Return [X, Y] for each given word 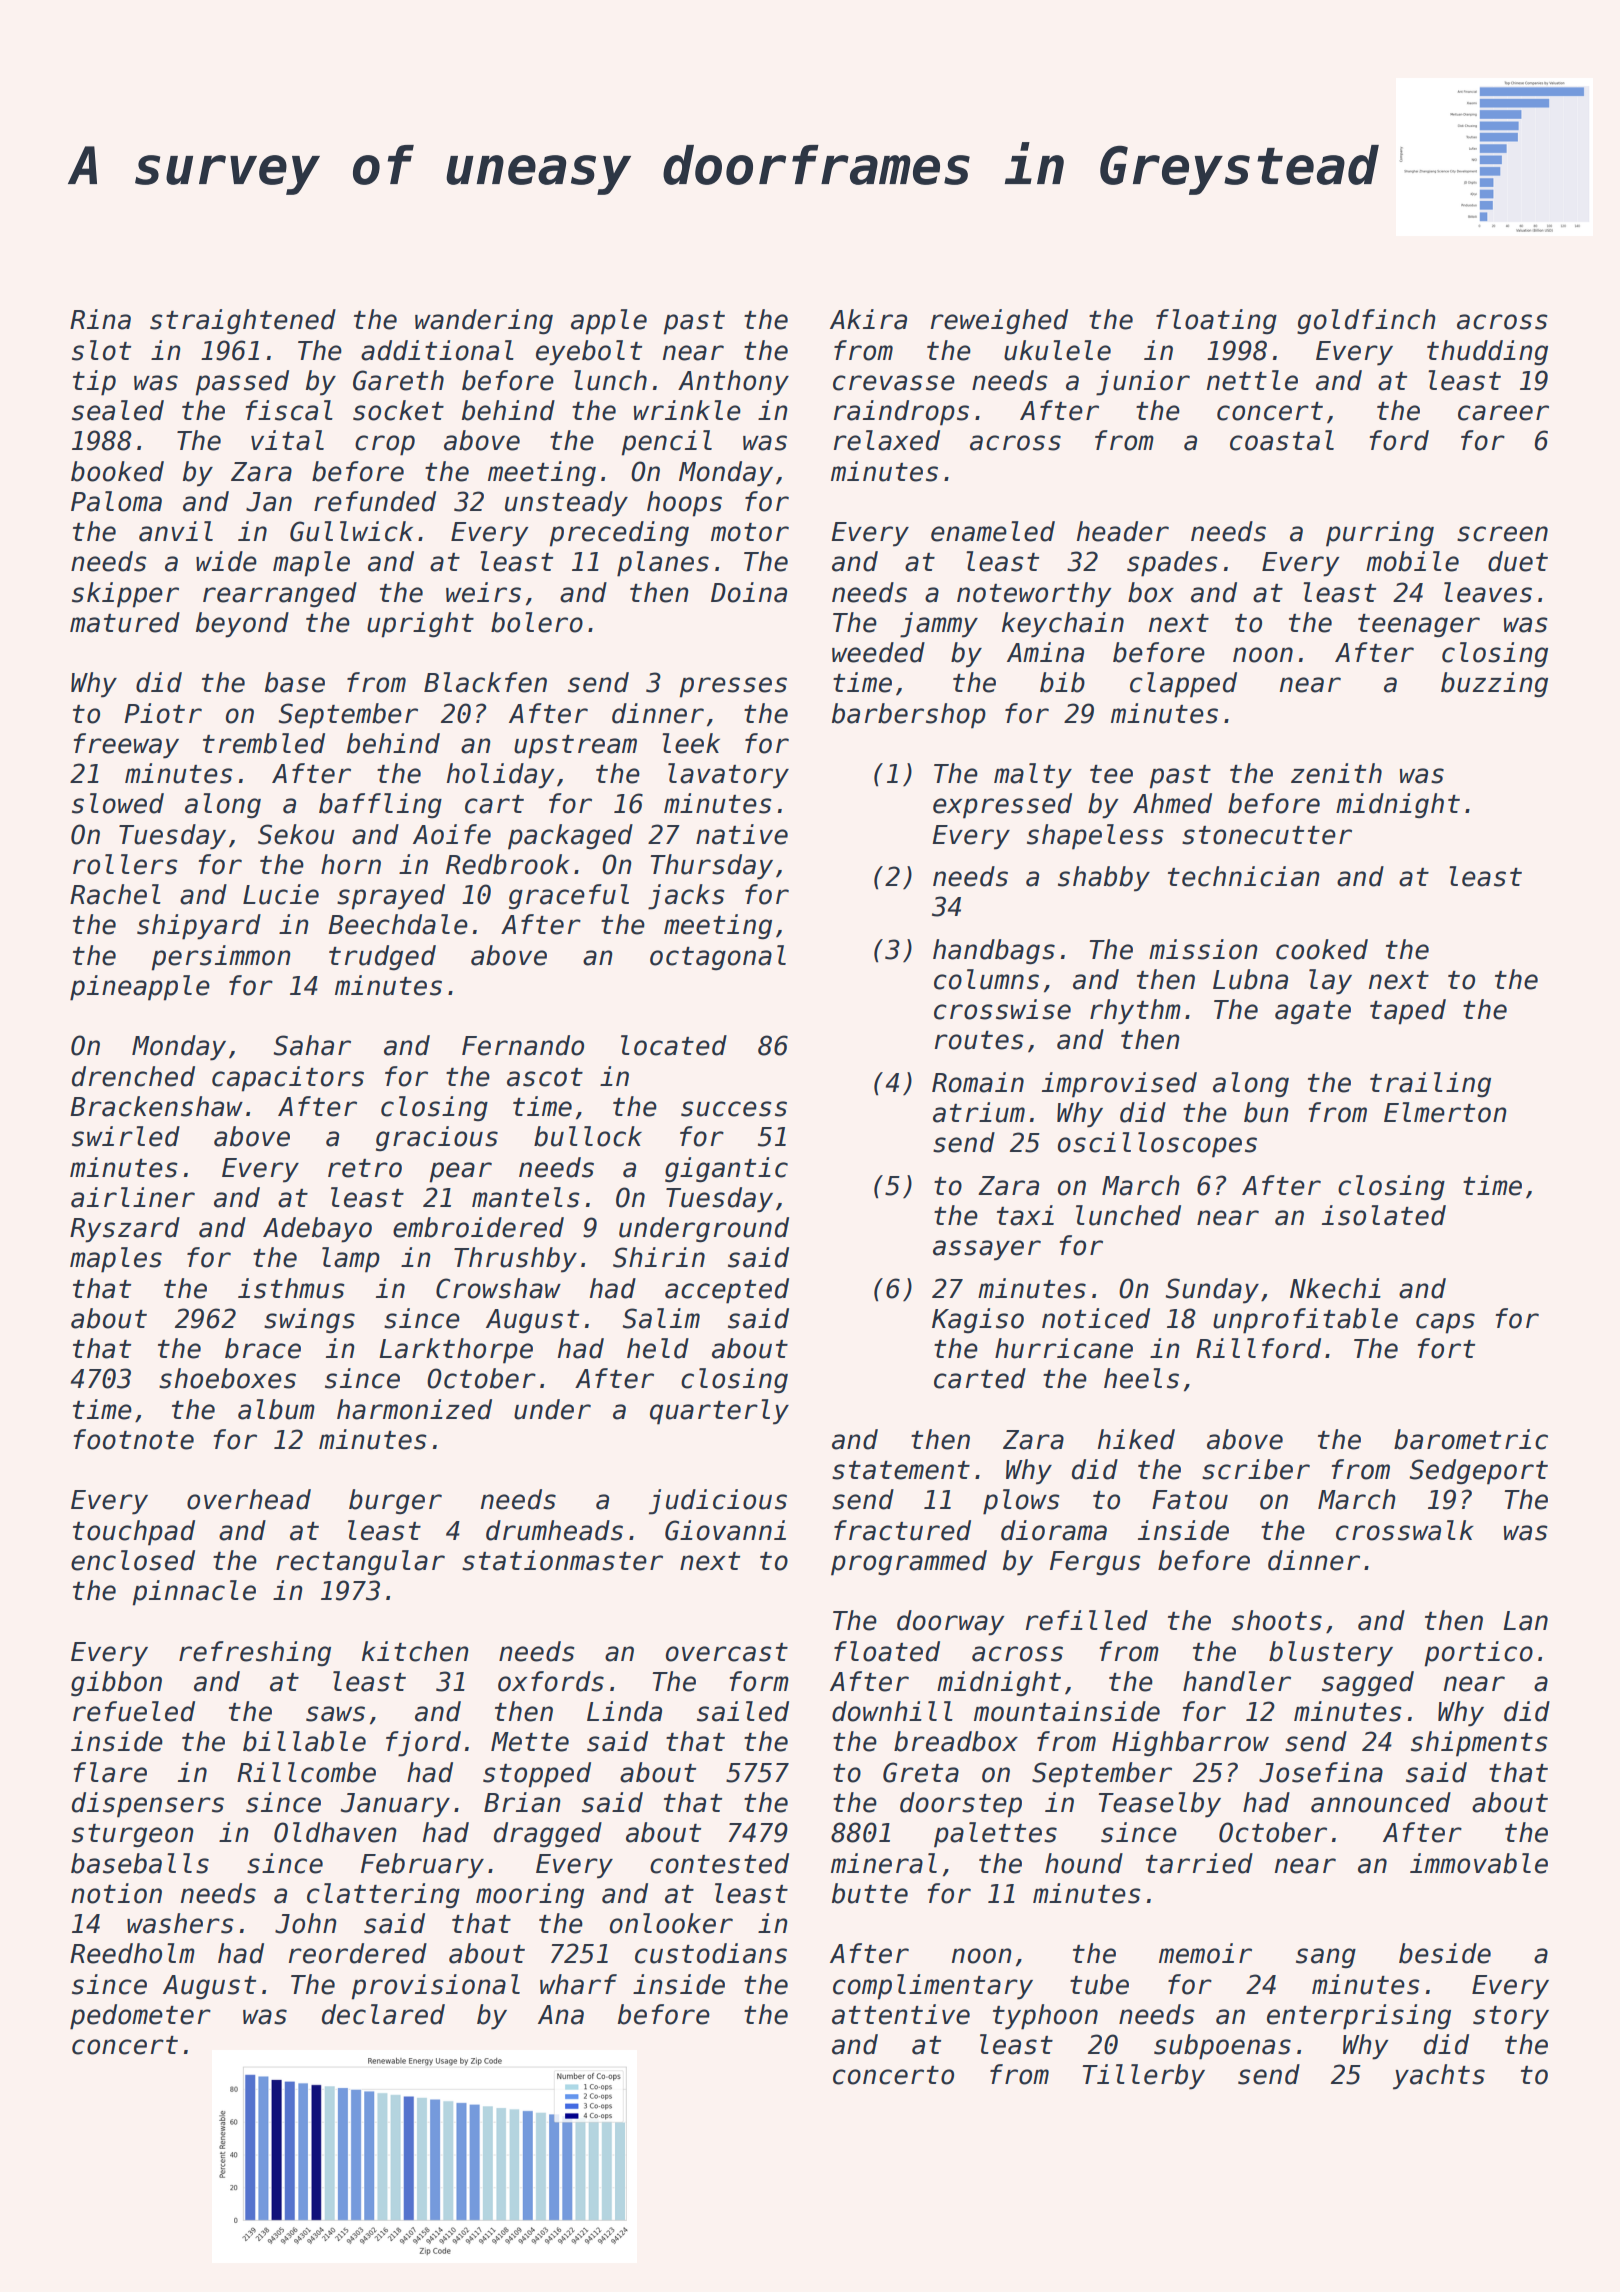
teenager [1419, 626]
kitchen [415, 1651]
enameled [993, 531]
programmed [909, 1563]
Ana [561, 2015]
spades [1172, 564]
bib [1062, 682]
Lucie [281, 894]
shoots [1277, 1620]
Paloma [116, 501]
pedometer [140, 2017]
